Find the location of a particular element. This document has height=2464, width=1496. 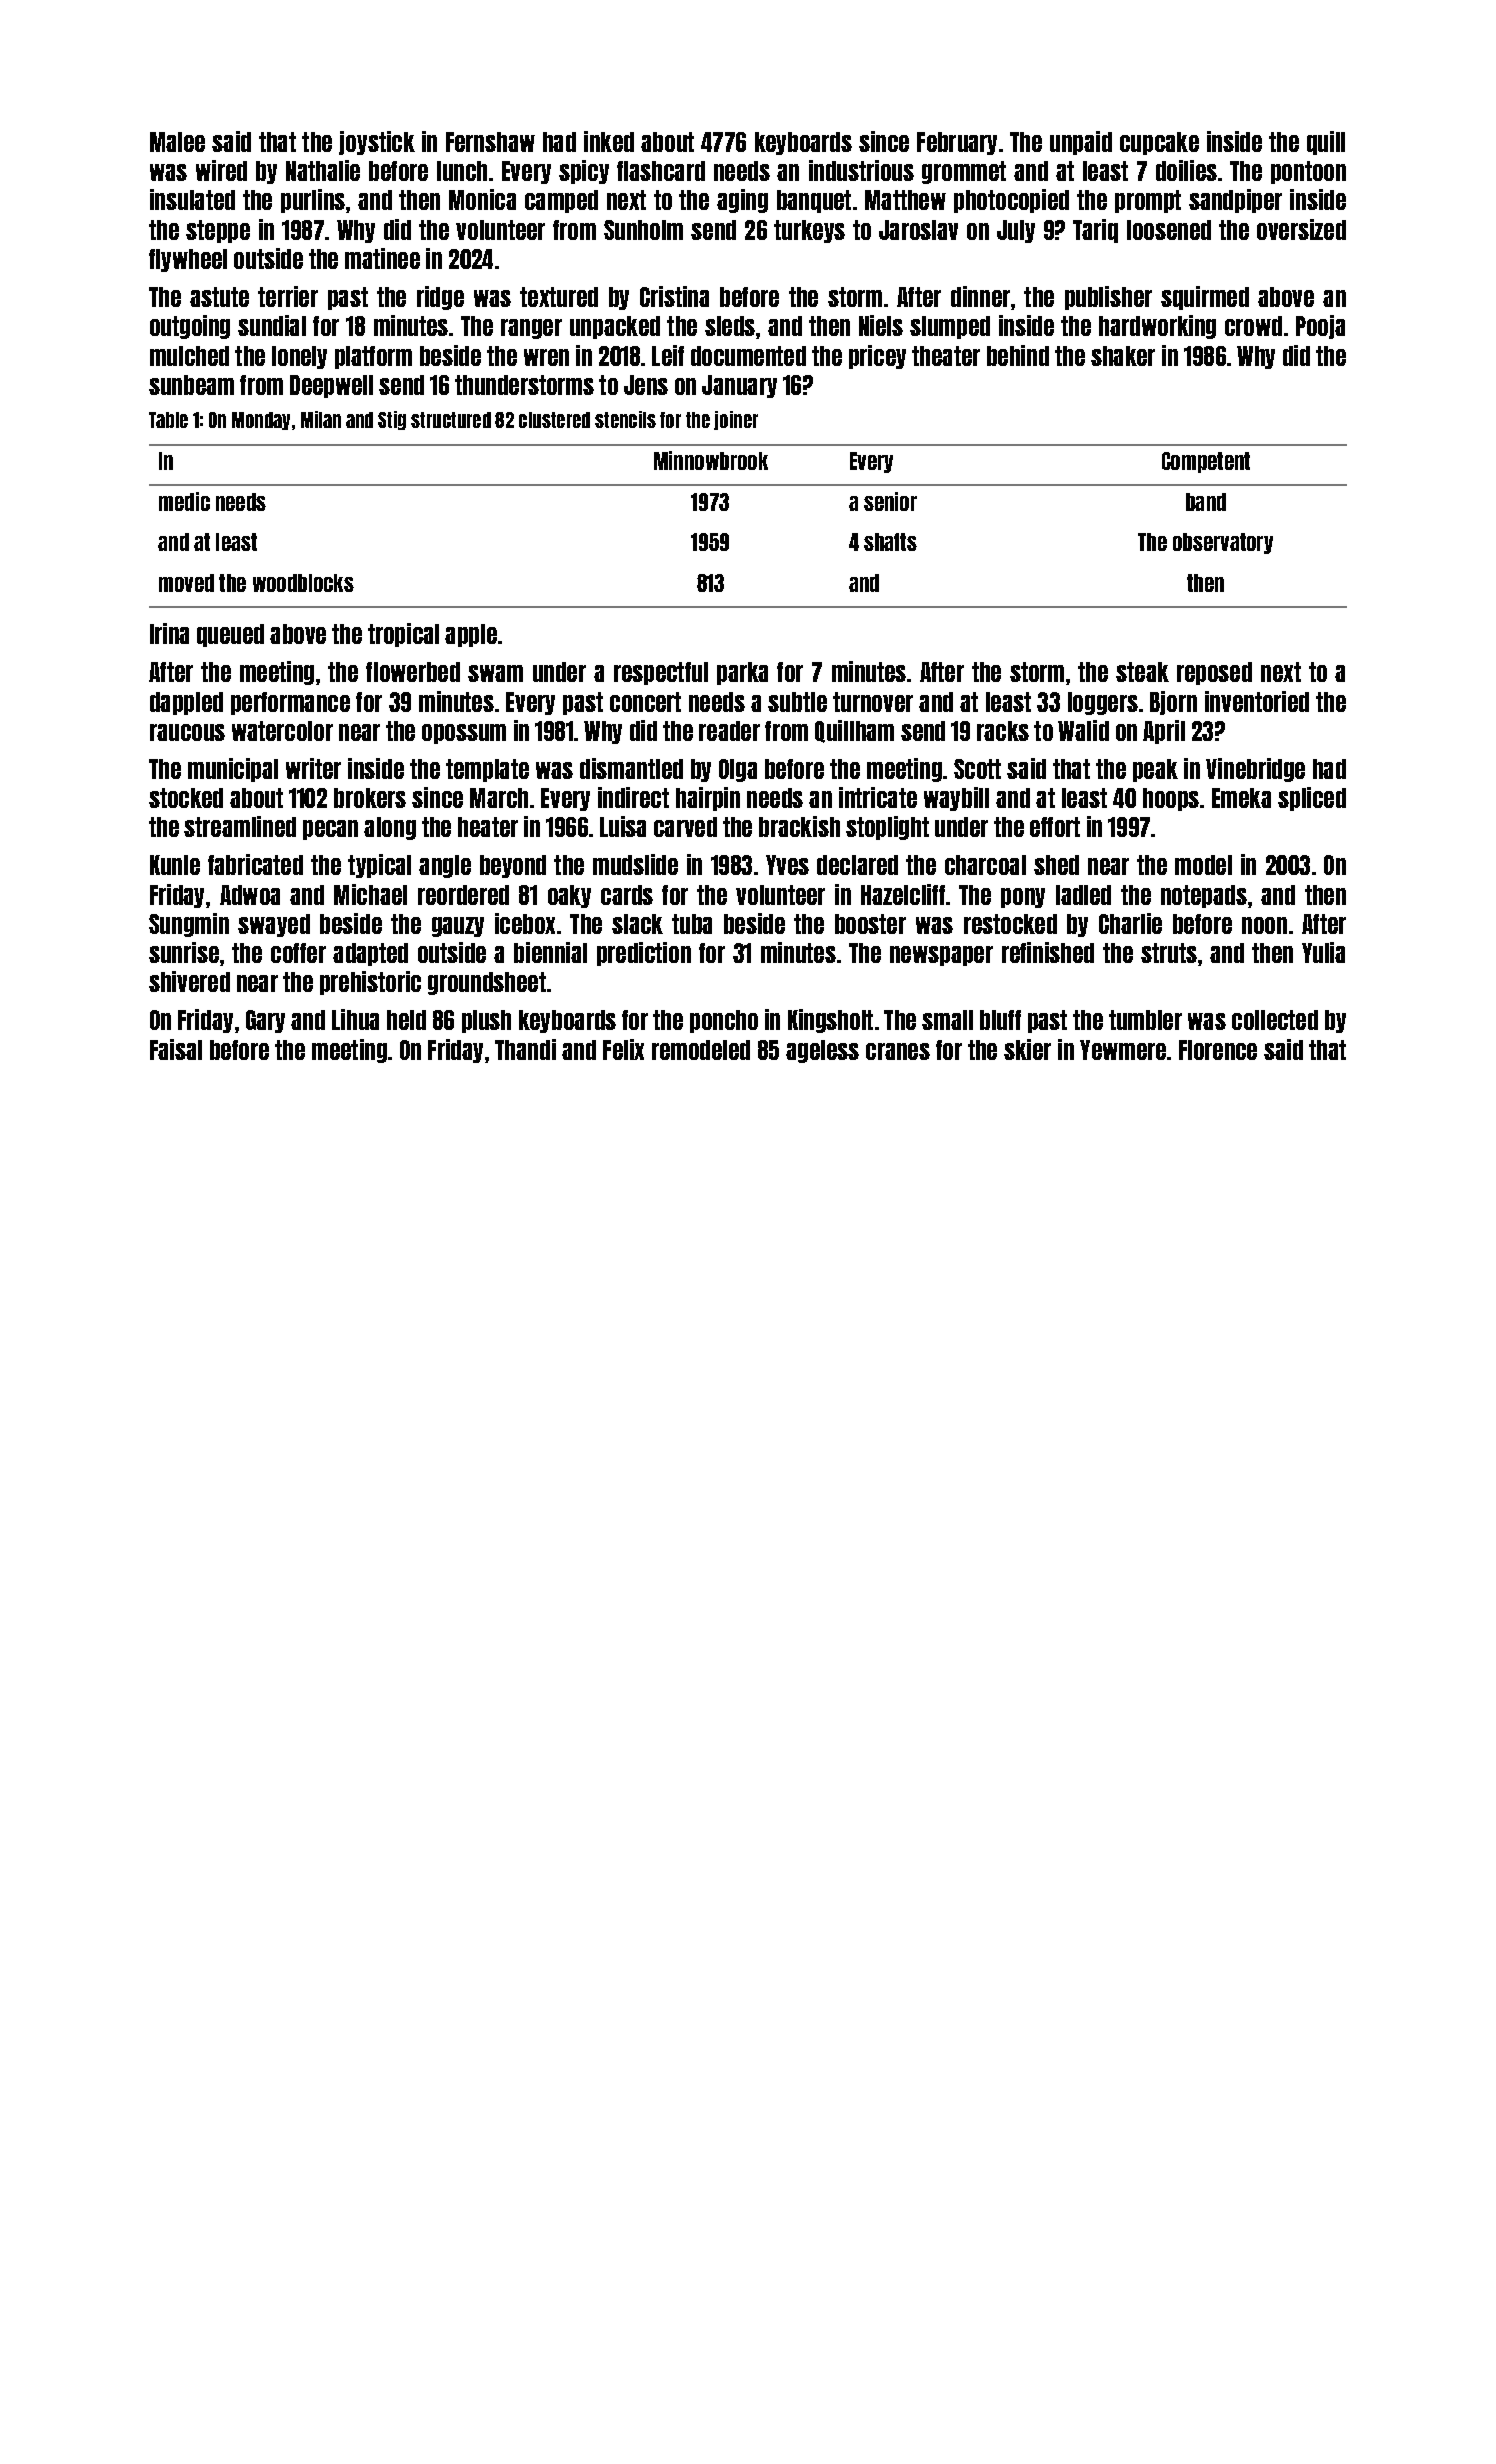

Tariq is located at coordinates (1095, 231).
